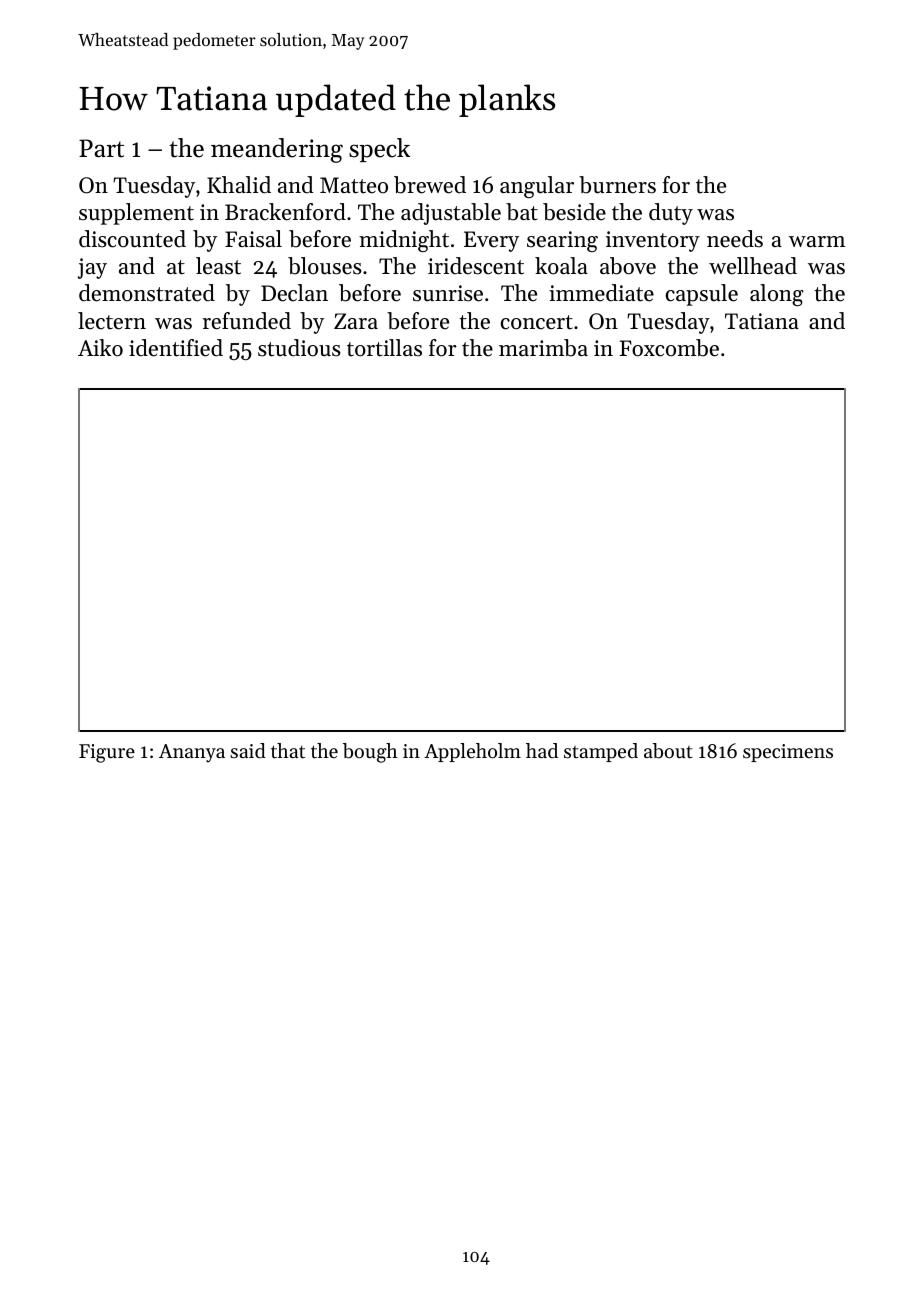 The height and width of the screenshot is (1314, 924). I want to click on angular, so click(537, 187).
